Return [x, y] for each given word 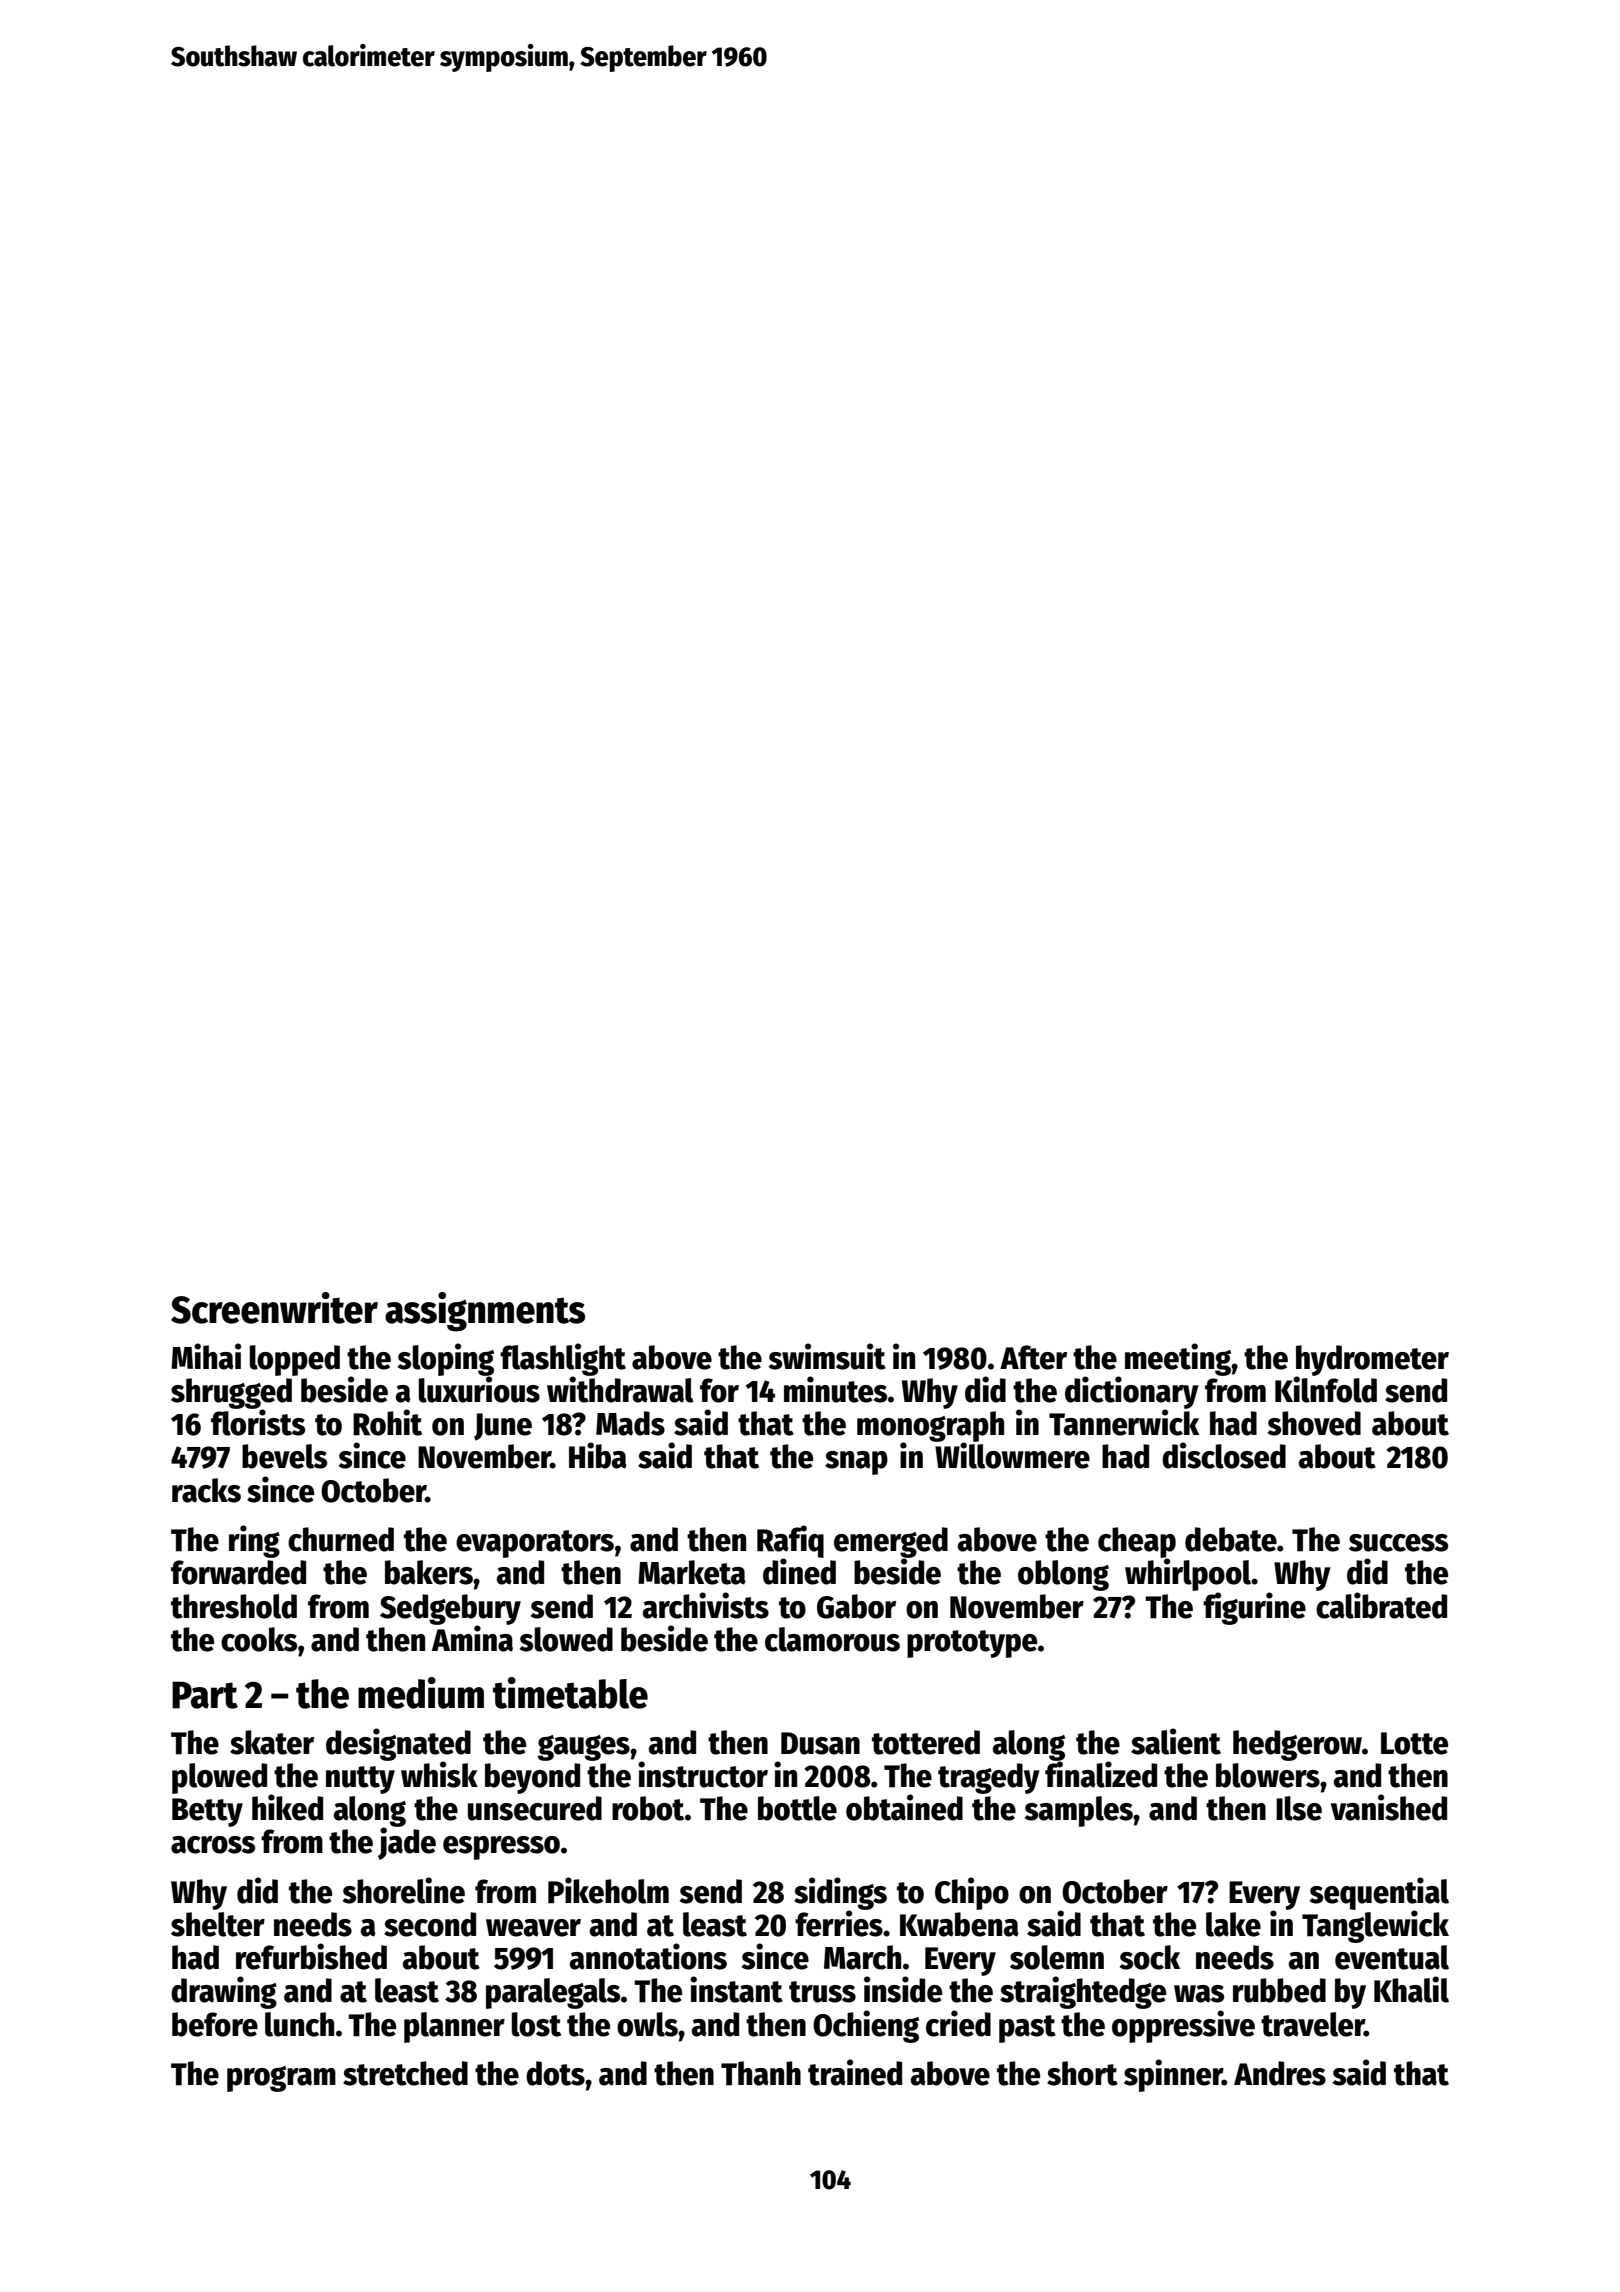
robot [648, 1808]
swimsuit [827, 1356]
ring [254, 1541]
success [1398, 1543]
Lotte [1414, 1743]
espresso [501, 1848]
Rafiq [790, 1542]
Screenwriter [274, 1308]
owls [647, 2024]
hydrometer [1372, 1360]
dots [555, 2073]
